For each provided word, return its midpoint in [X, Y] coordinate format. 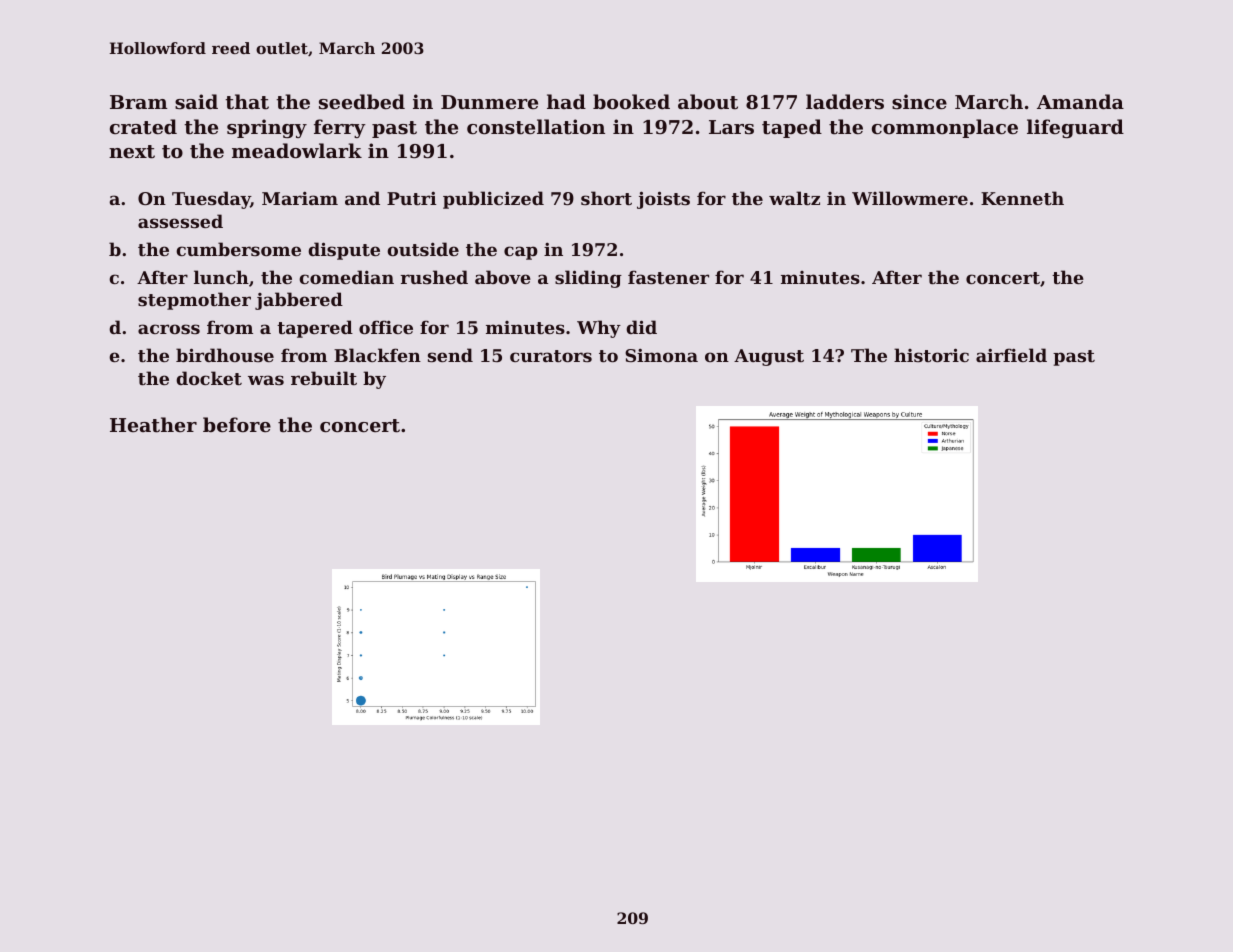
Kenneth [1022, 198]
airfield [1011, 355]
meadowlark [297, 150]
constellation [536, 127]
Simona [661, 355]
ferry [340, 128]
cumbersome [238, 249]
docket [209, 378]
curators [551, 356]
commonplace [945, 128]
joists [663, 200]
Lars [731, 127]
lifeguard [1075, 128]
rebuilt [324, 378]
